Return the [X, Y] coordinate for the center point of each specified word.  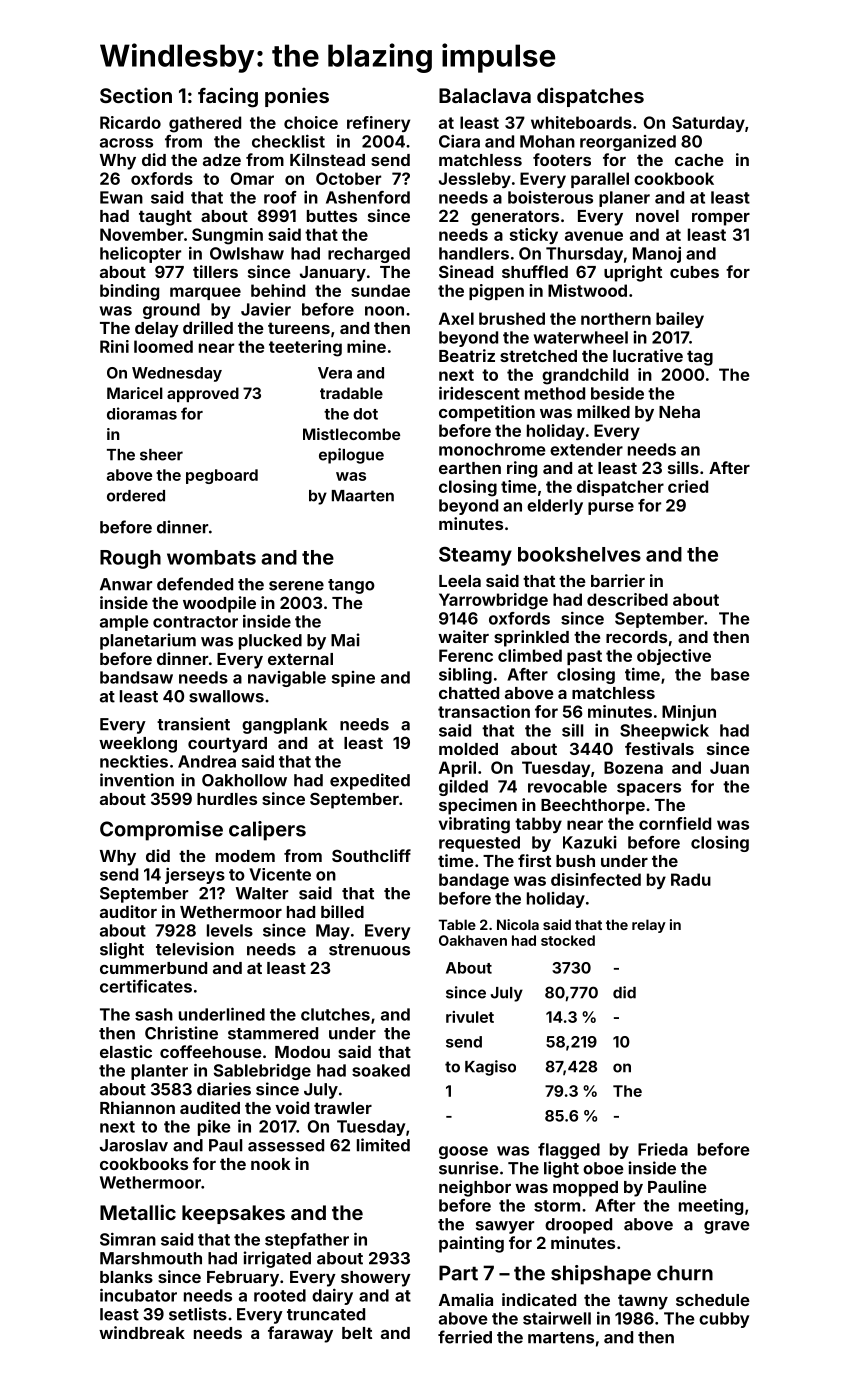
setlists [198, 1314]
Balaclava [485, 95]
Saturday [708, 124]
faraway [300, 1334]
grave [727, 1227]
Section [136, 95]
